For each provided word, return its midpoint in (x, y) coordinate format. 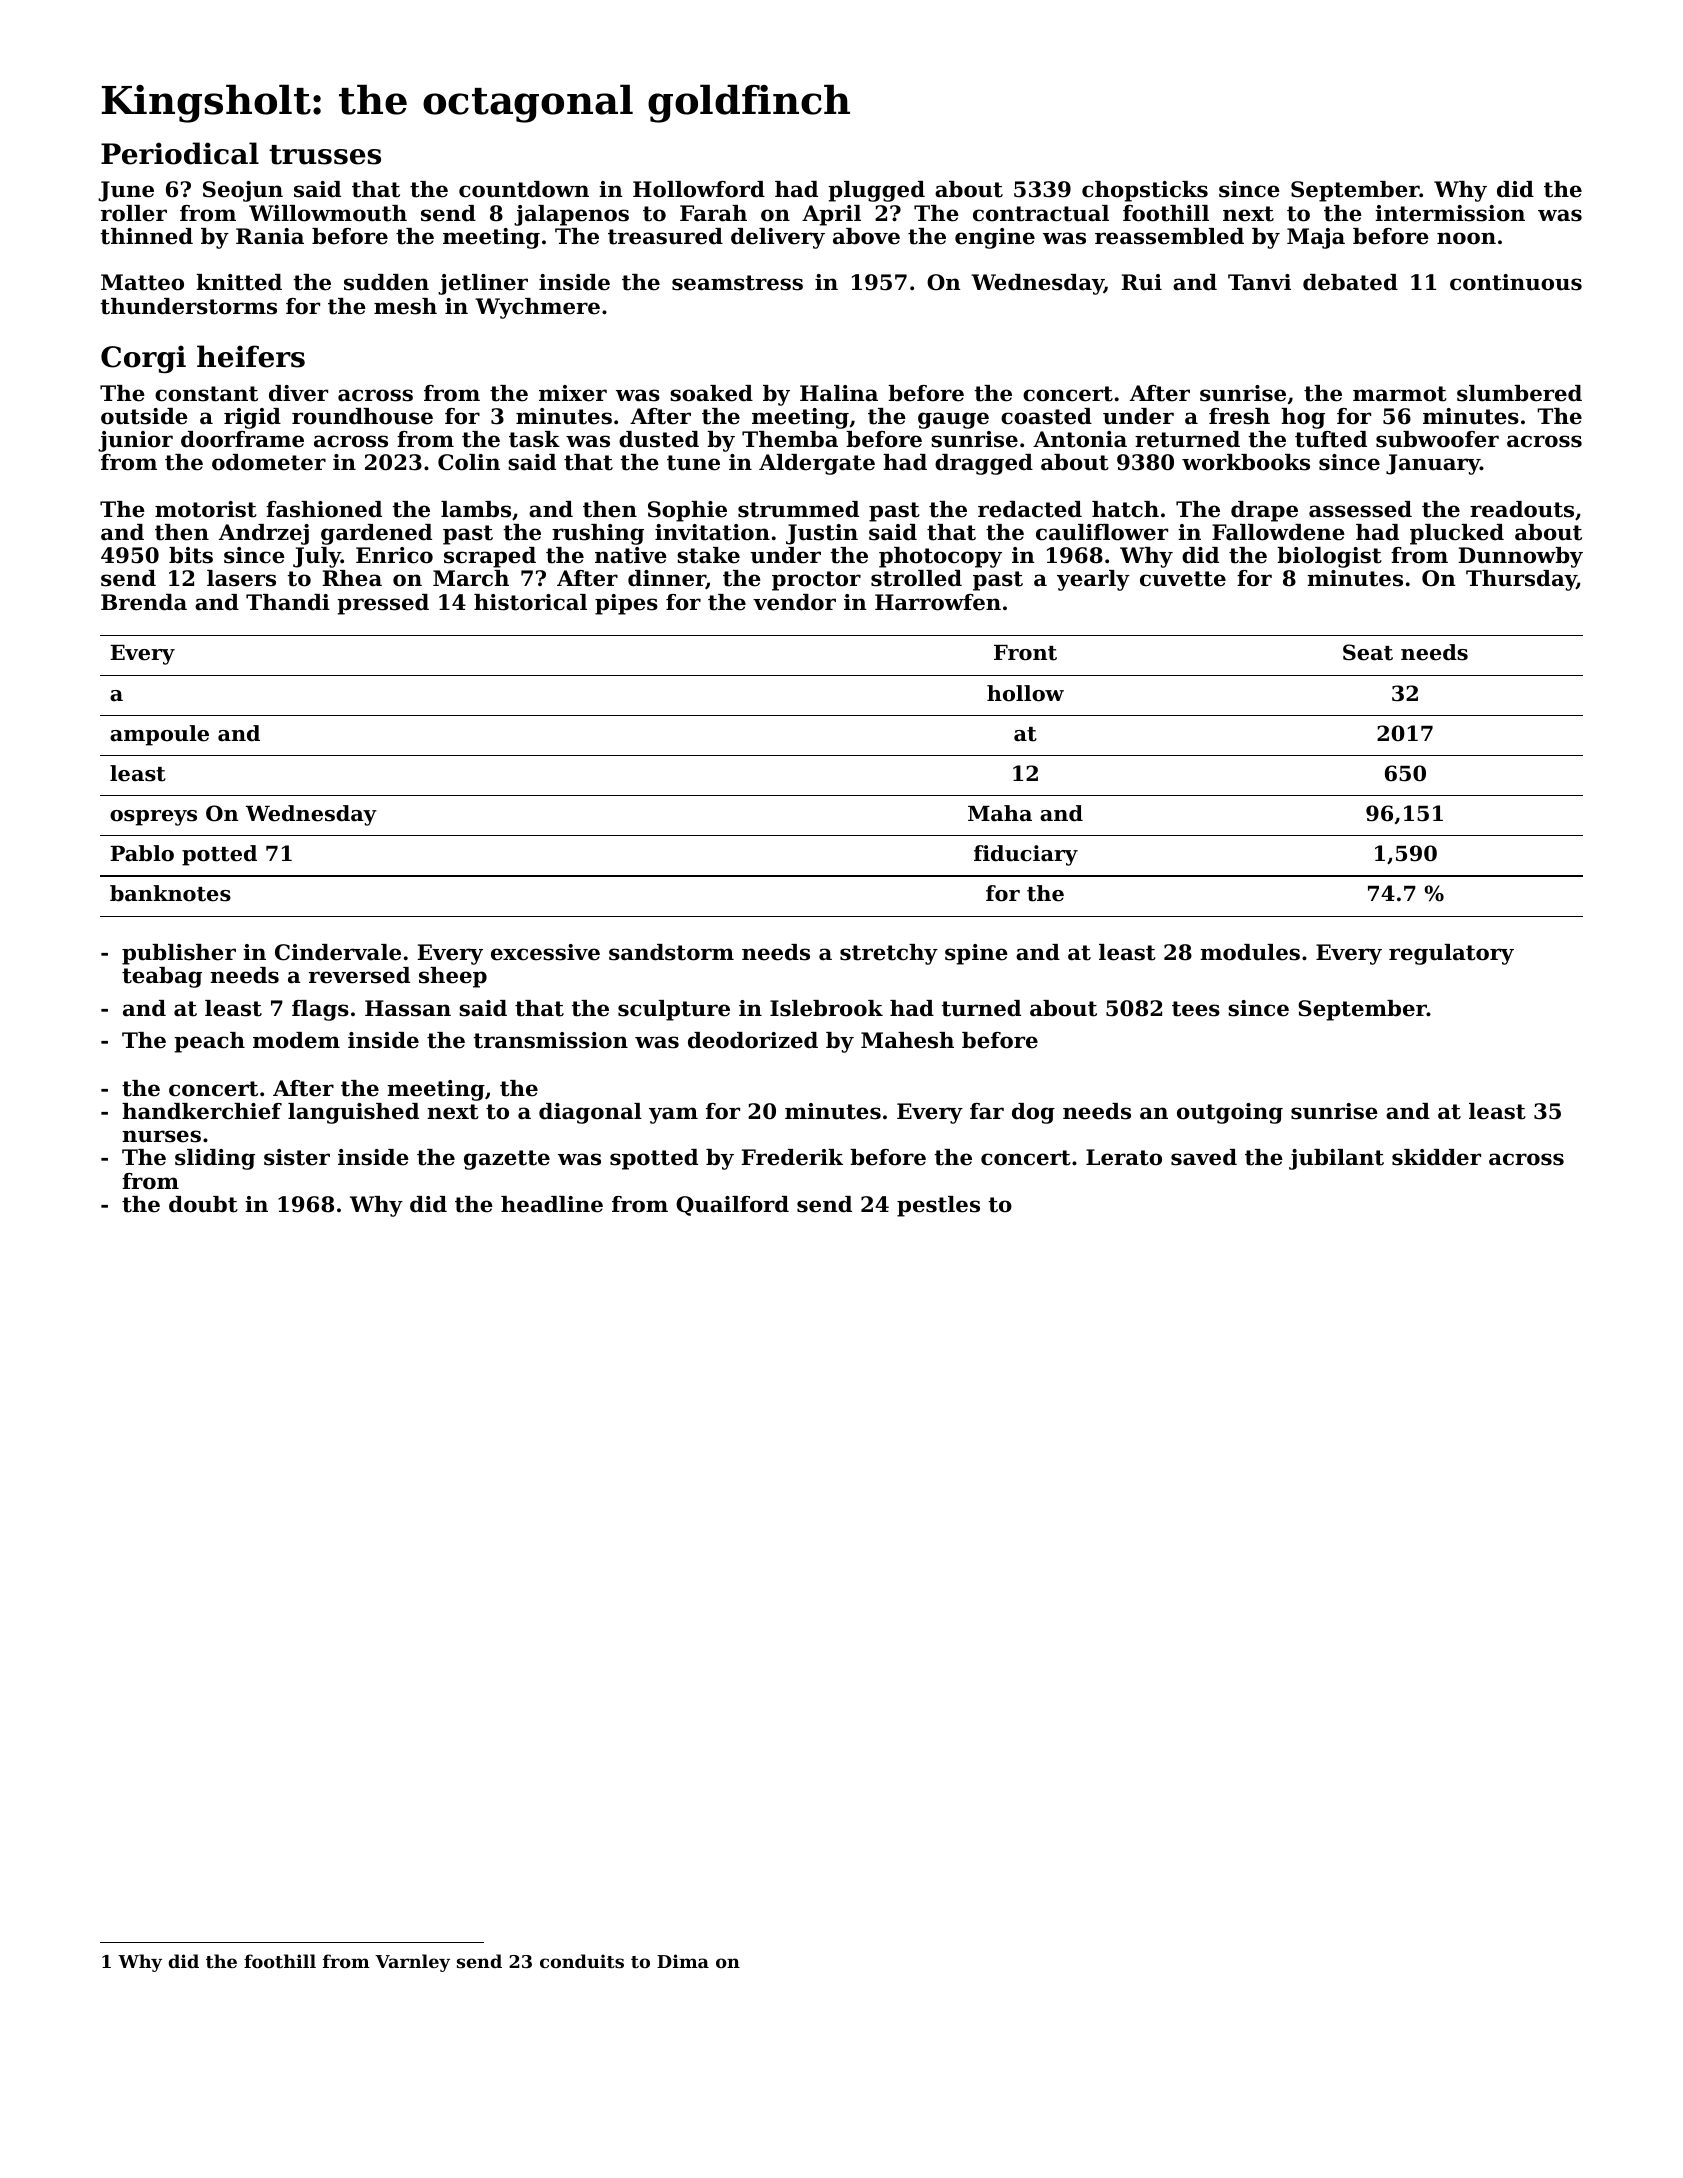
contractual (1041, 213)
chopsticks (1145, 191)
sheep (453, 977)
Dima (683, 1961)
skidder (1436, 1157)
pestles (938, 1206)
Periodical (180, 153)
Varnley (412, 1963)
